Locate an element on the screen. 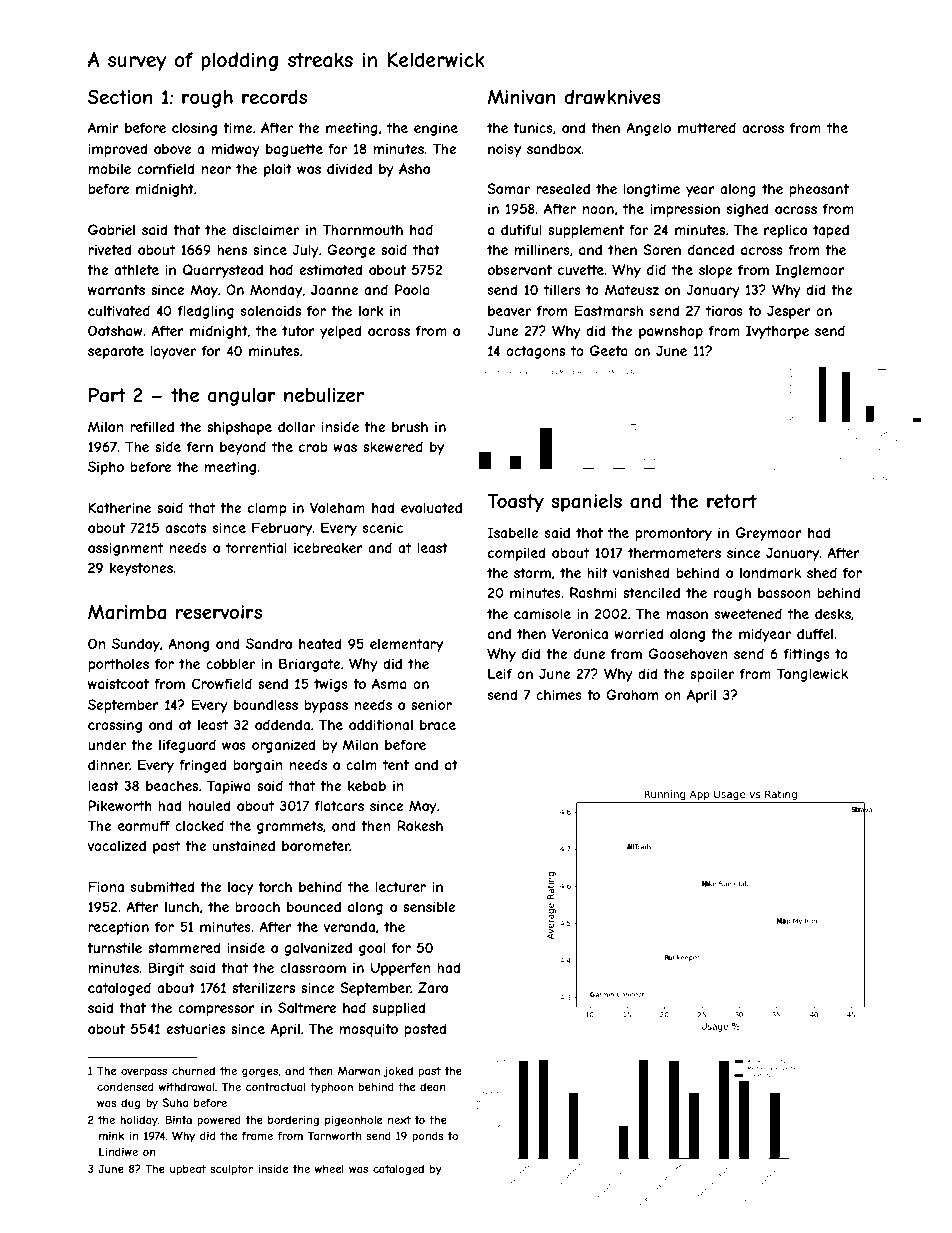 The width and height of the screenshot is (952, 1233). shipshape is located at coordinates (239, 428).
